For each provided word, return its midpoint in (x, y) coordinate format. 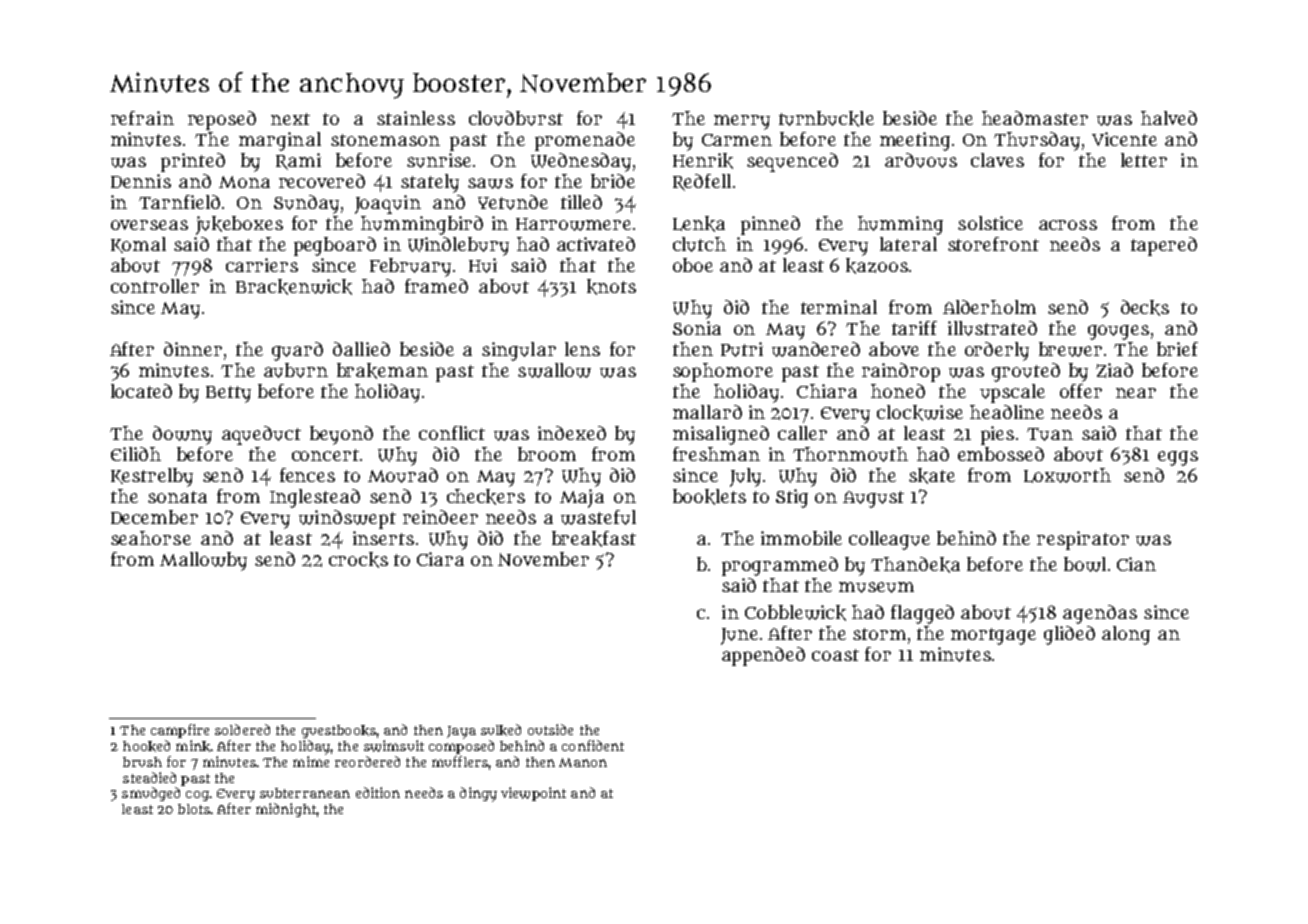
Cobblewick (795, 613)
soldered (242, 729)
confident (593, 745)
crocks (358, 560)
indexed (572, 433)
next (290, 119)
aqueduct (261, 435)
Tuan (1050, 434)
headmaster (1035, 118)
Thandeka (915, 565)
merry (742, 122)
